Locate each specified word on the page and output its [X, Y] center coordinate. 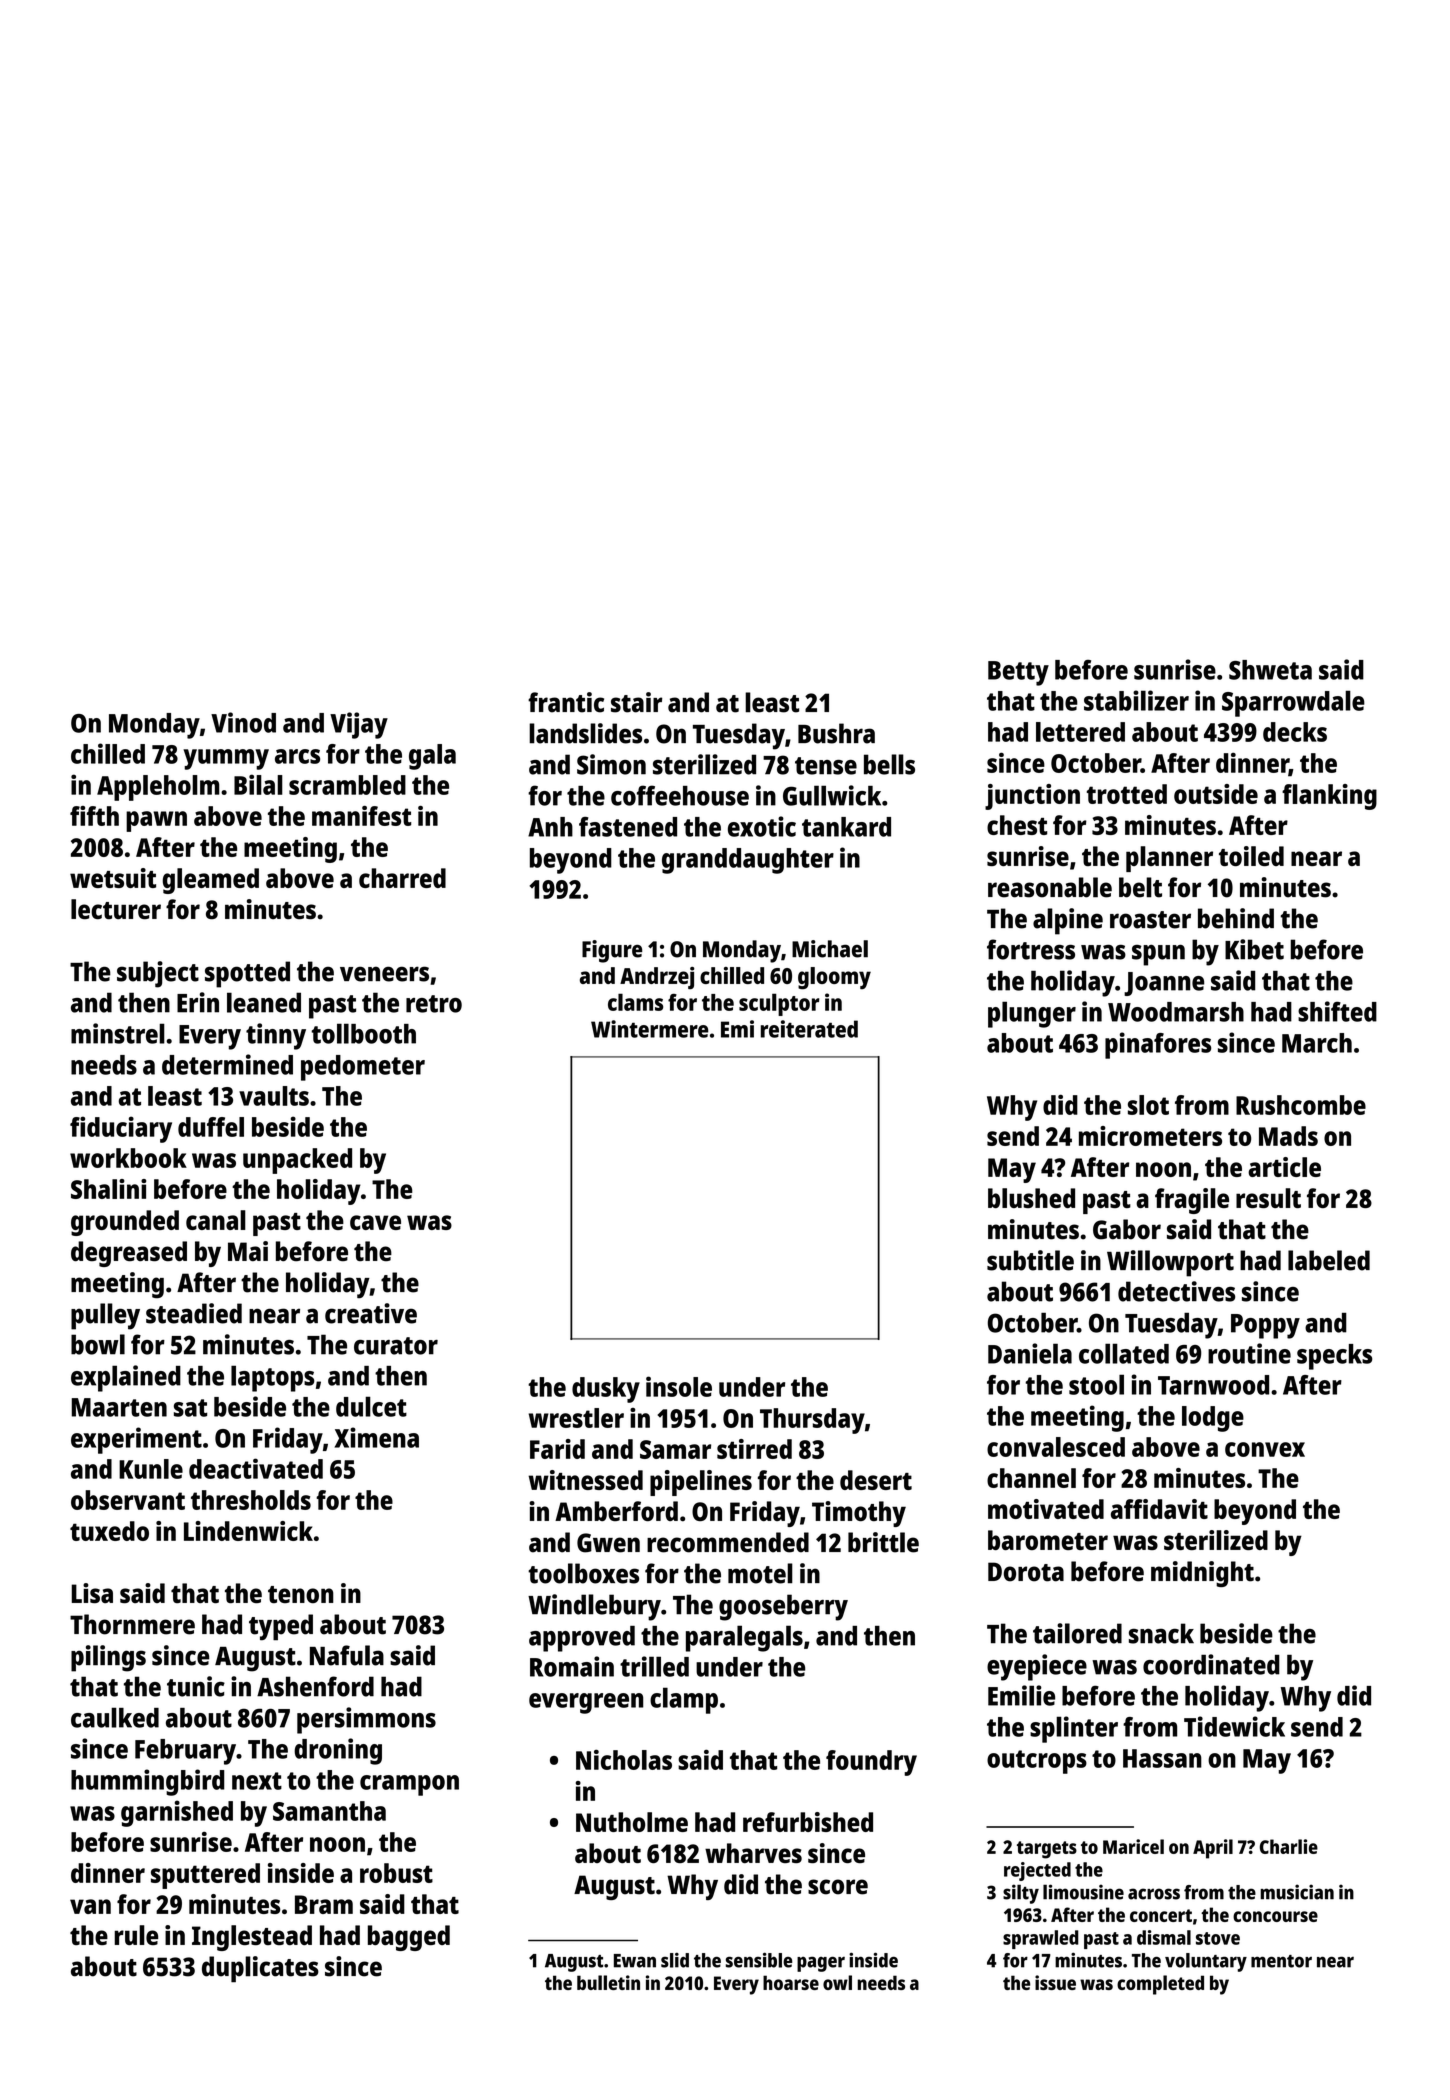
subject [158, 974]
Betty [1018, 673]
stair [636, 702]
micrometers [1150, 1136]
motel [760, 1573]
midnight [1202, 1574]
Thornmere [132, 1624]
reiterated [809, 1029]
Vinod [243, 722]
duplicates [260, 1969]
